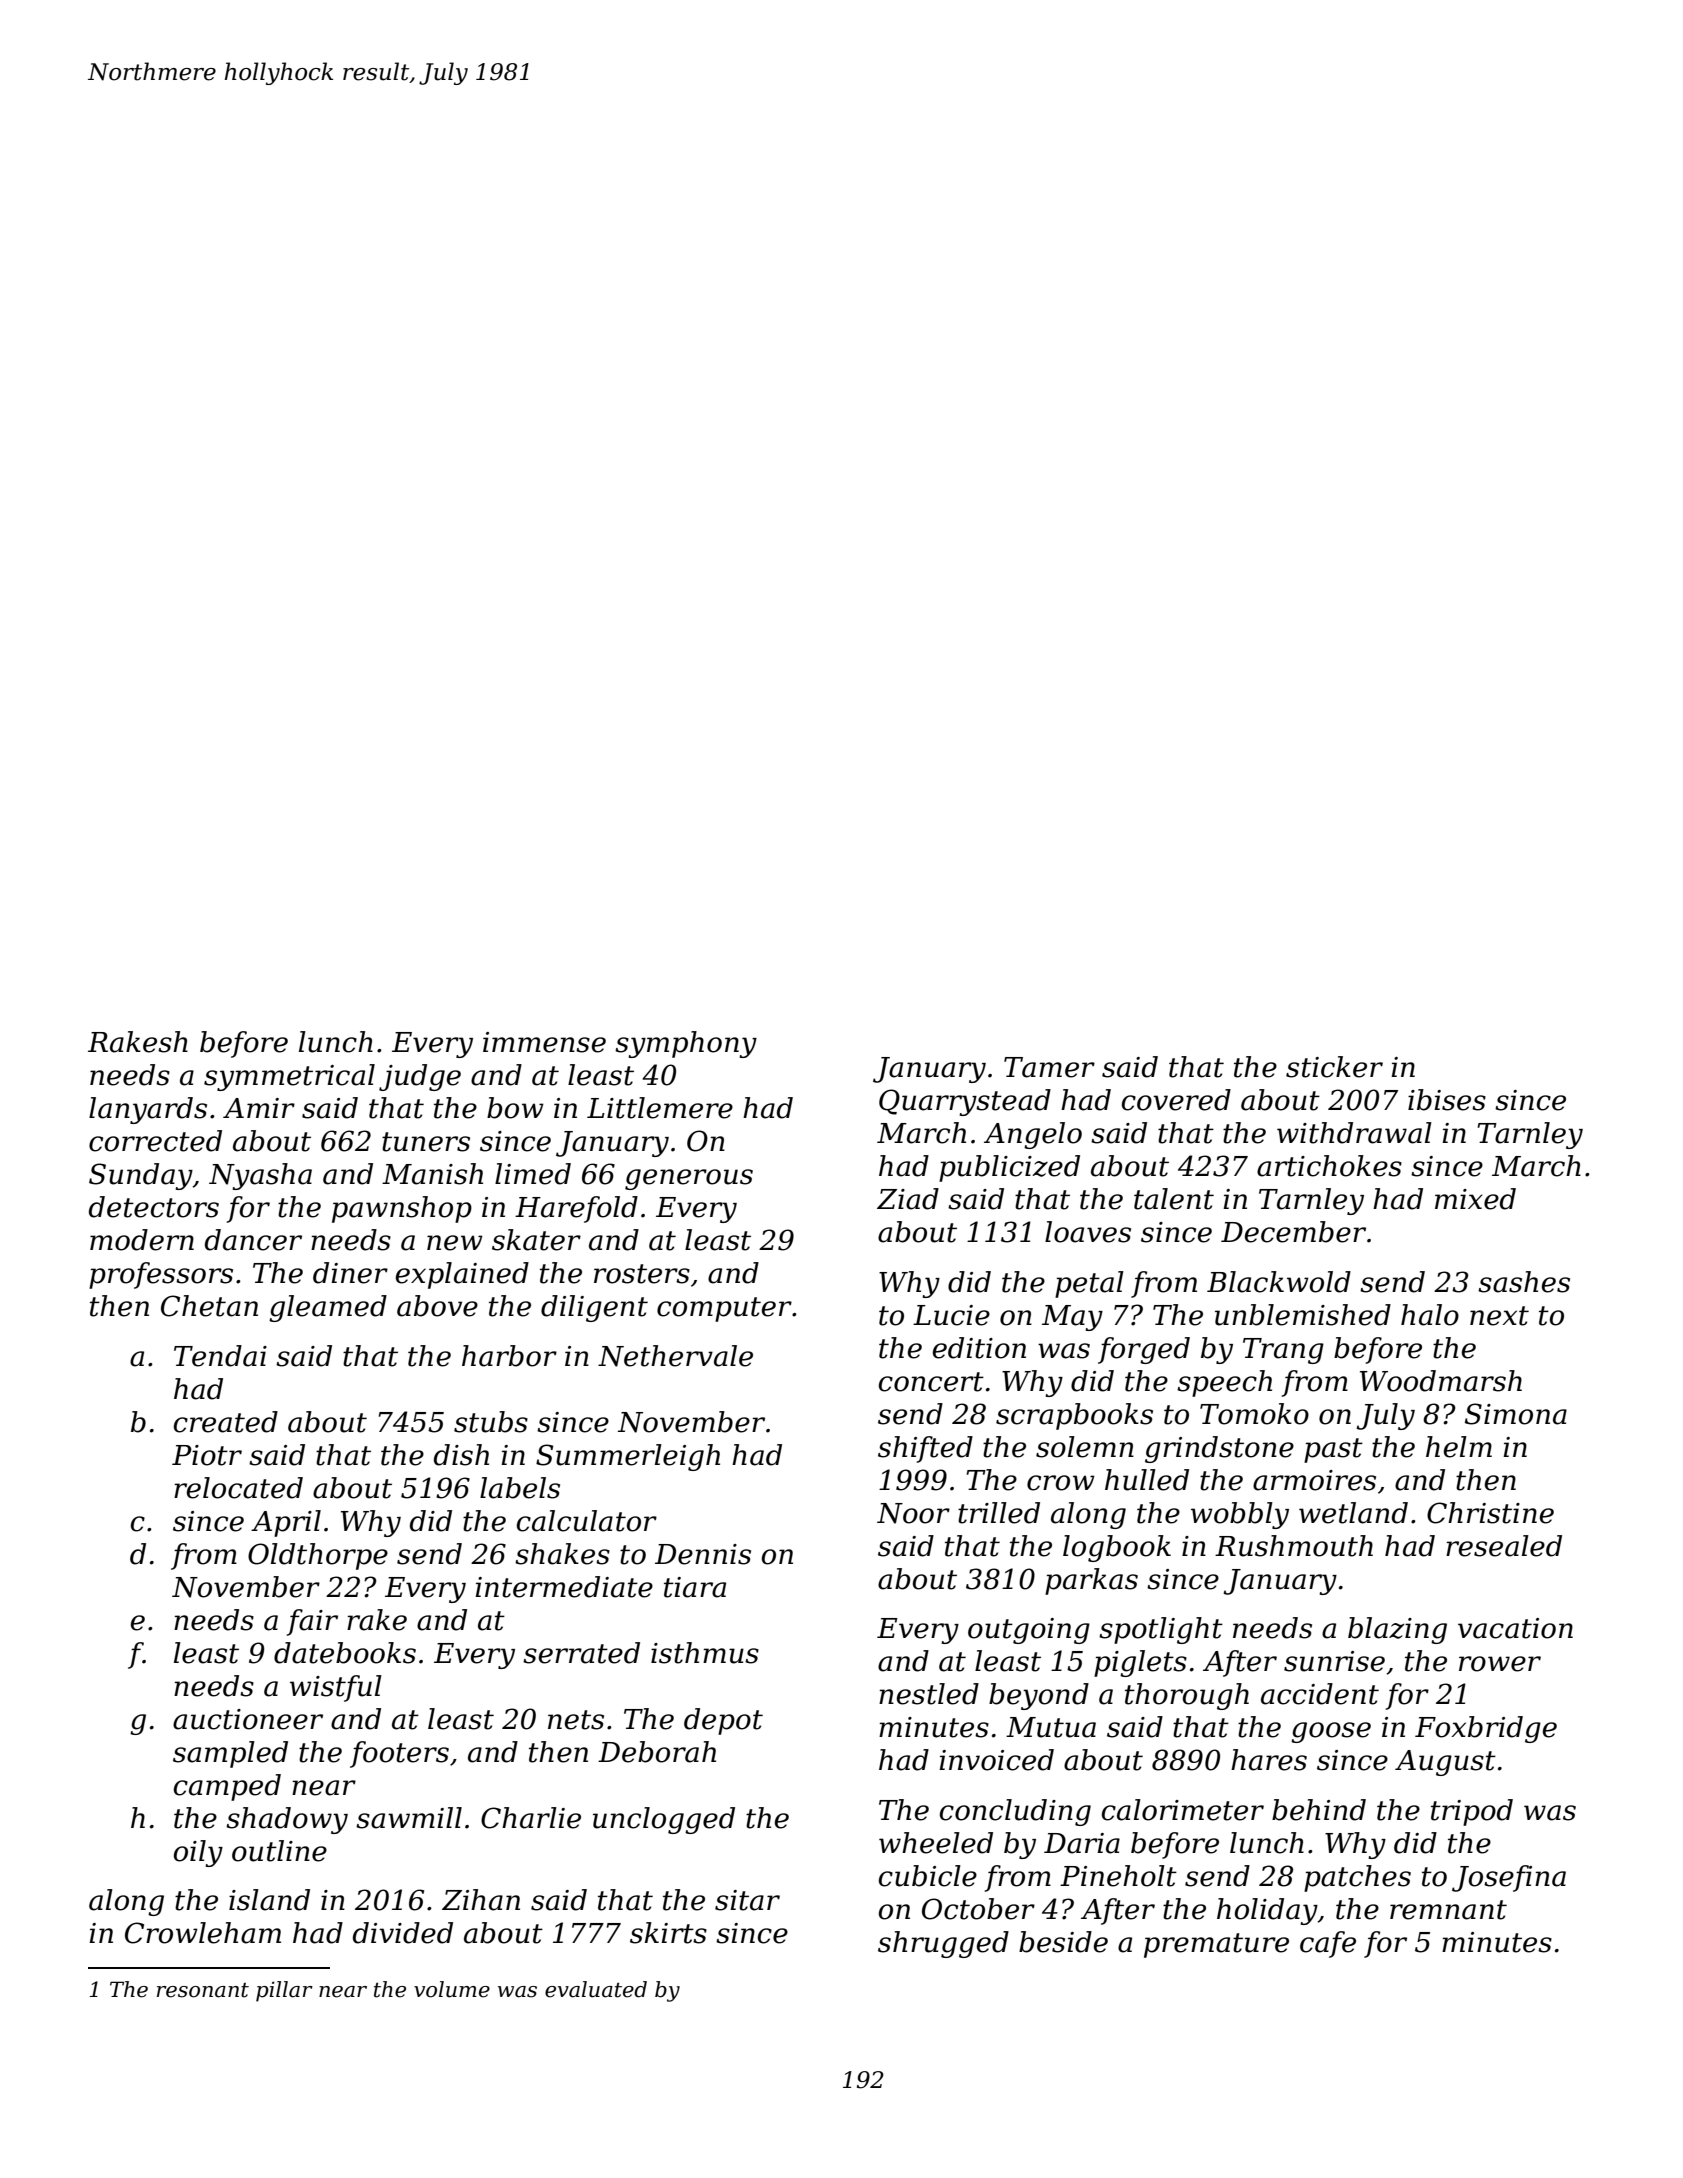  Describe the element at coordinates (452, 1989) in the screenshot. I see `volume` at that location.
